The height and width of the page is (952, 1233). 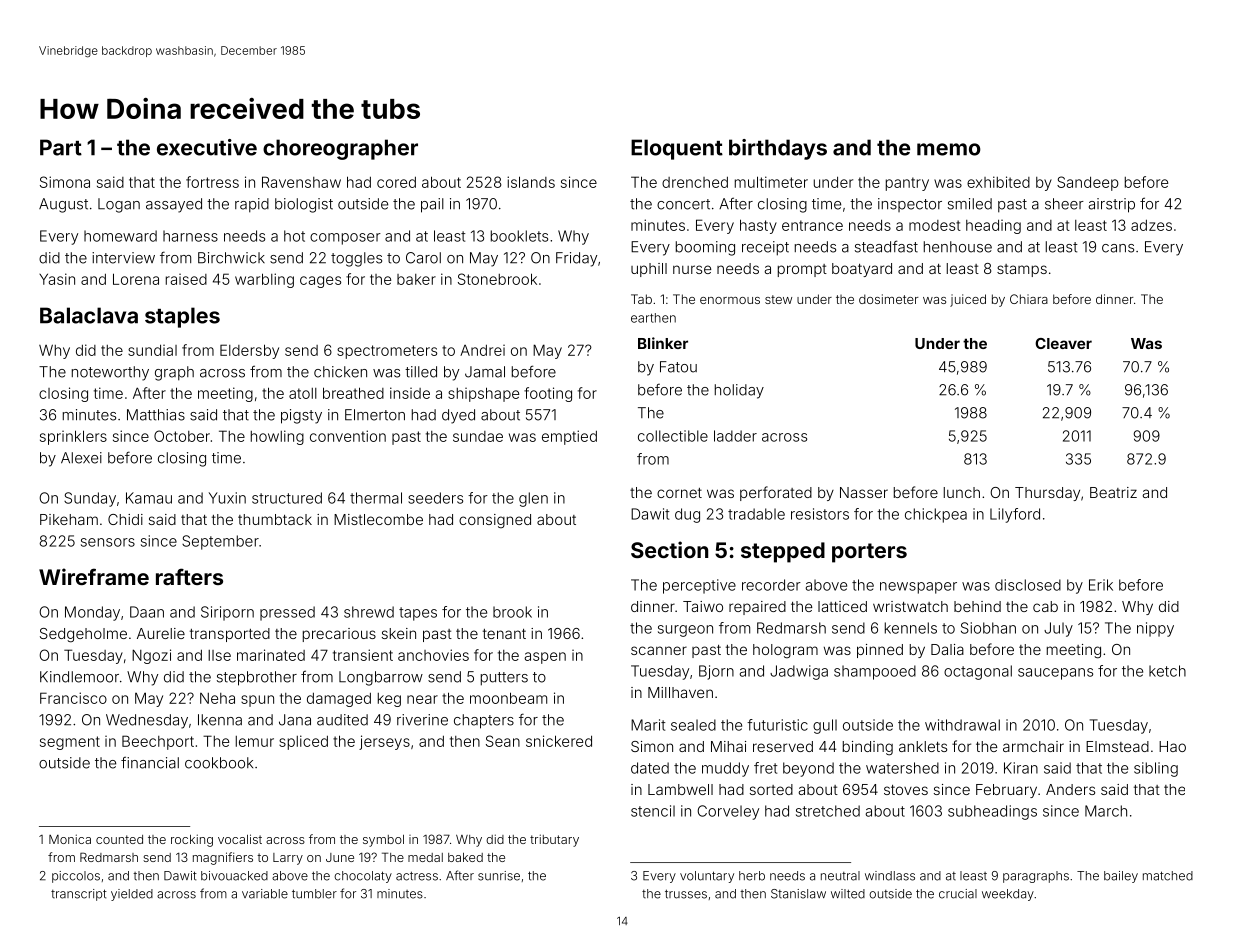 I want to click on moonbeam, so click(x=508, y=698).
